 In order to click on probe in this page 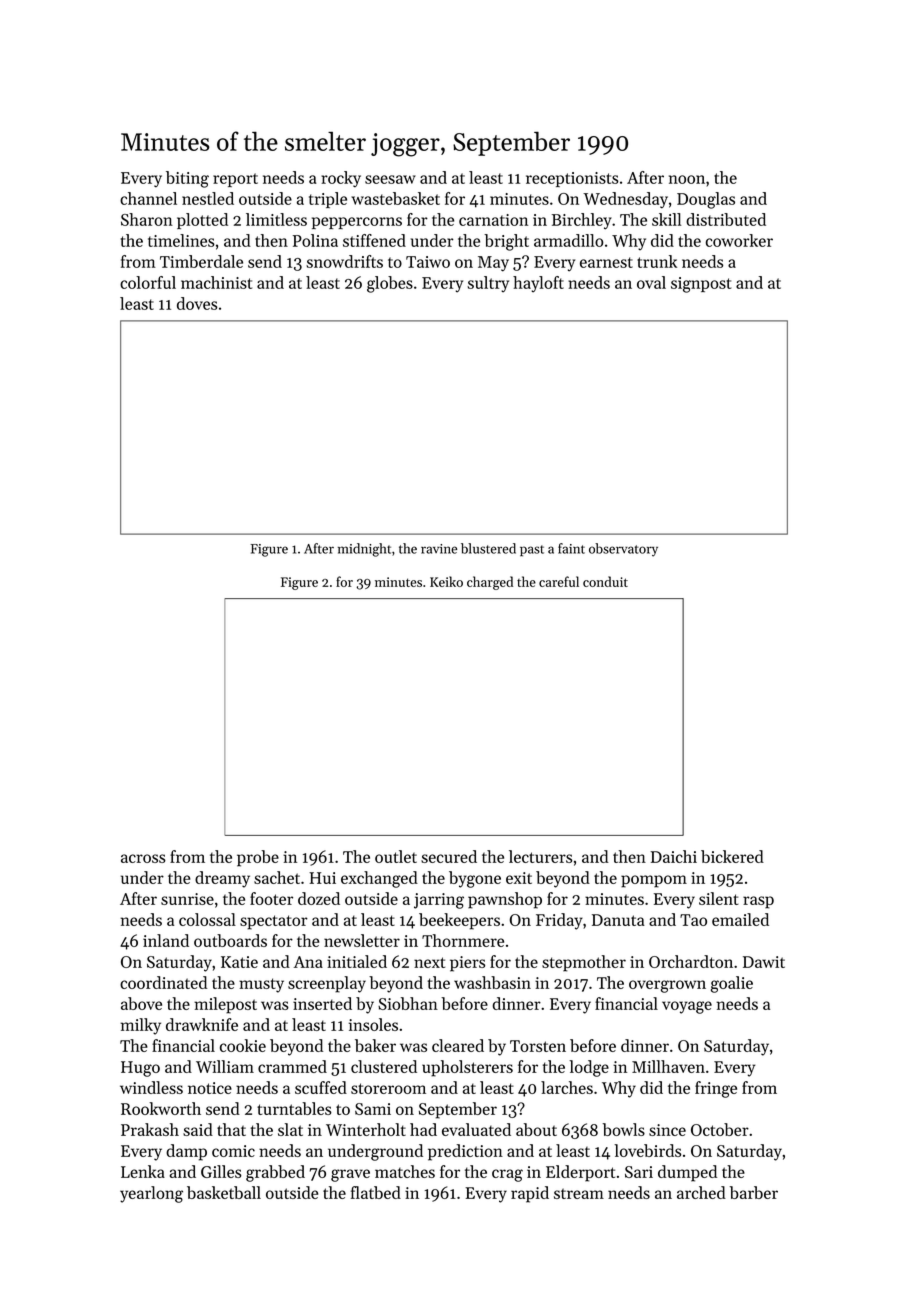, I will do `click(258, 858)`.
